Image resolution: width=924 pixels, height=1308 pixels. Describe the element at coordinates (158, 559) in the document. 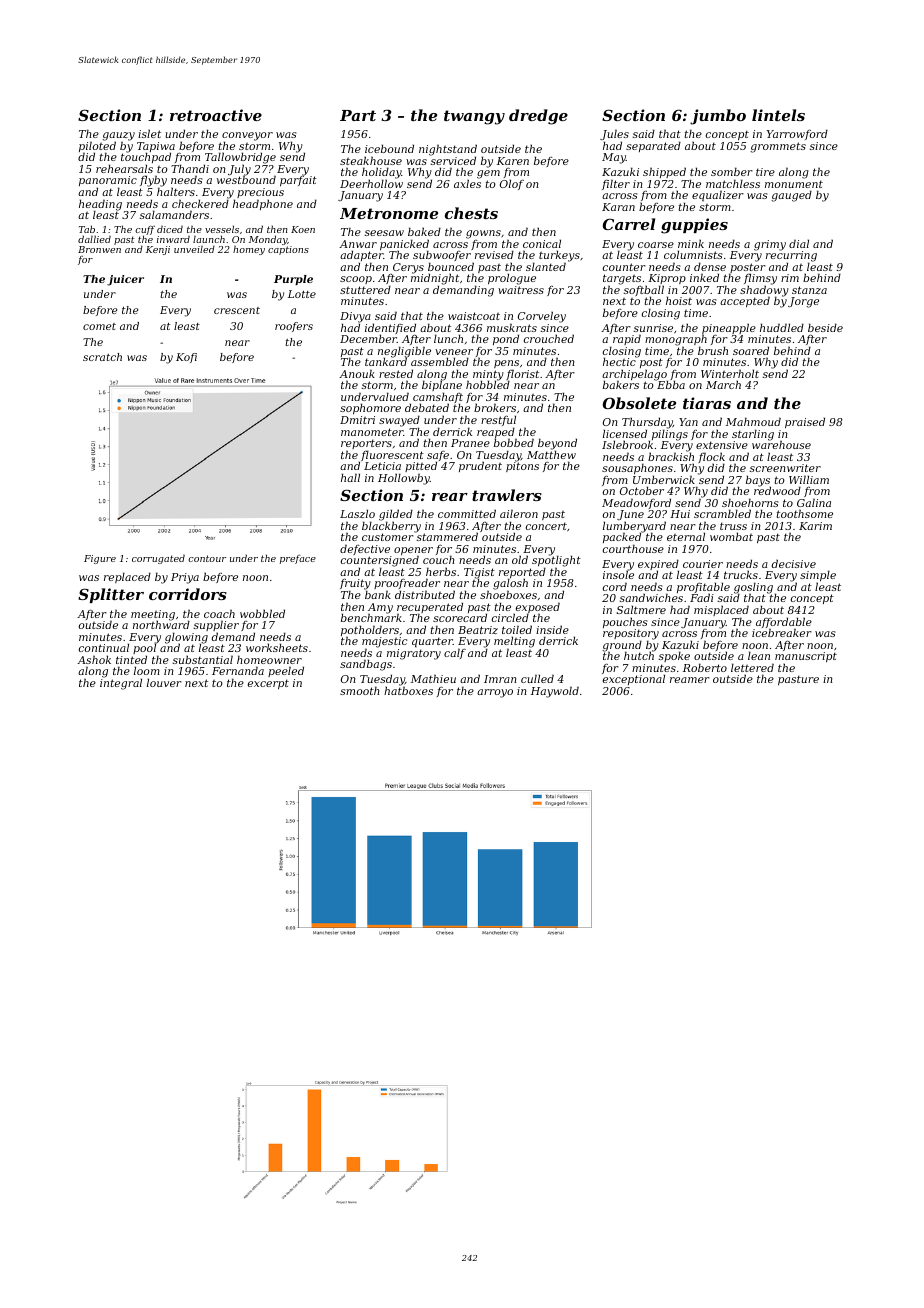

I see `corrugated` at that location.
